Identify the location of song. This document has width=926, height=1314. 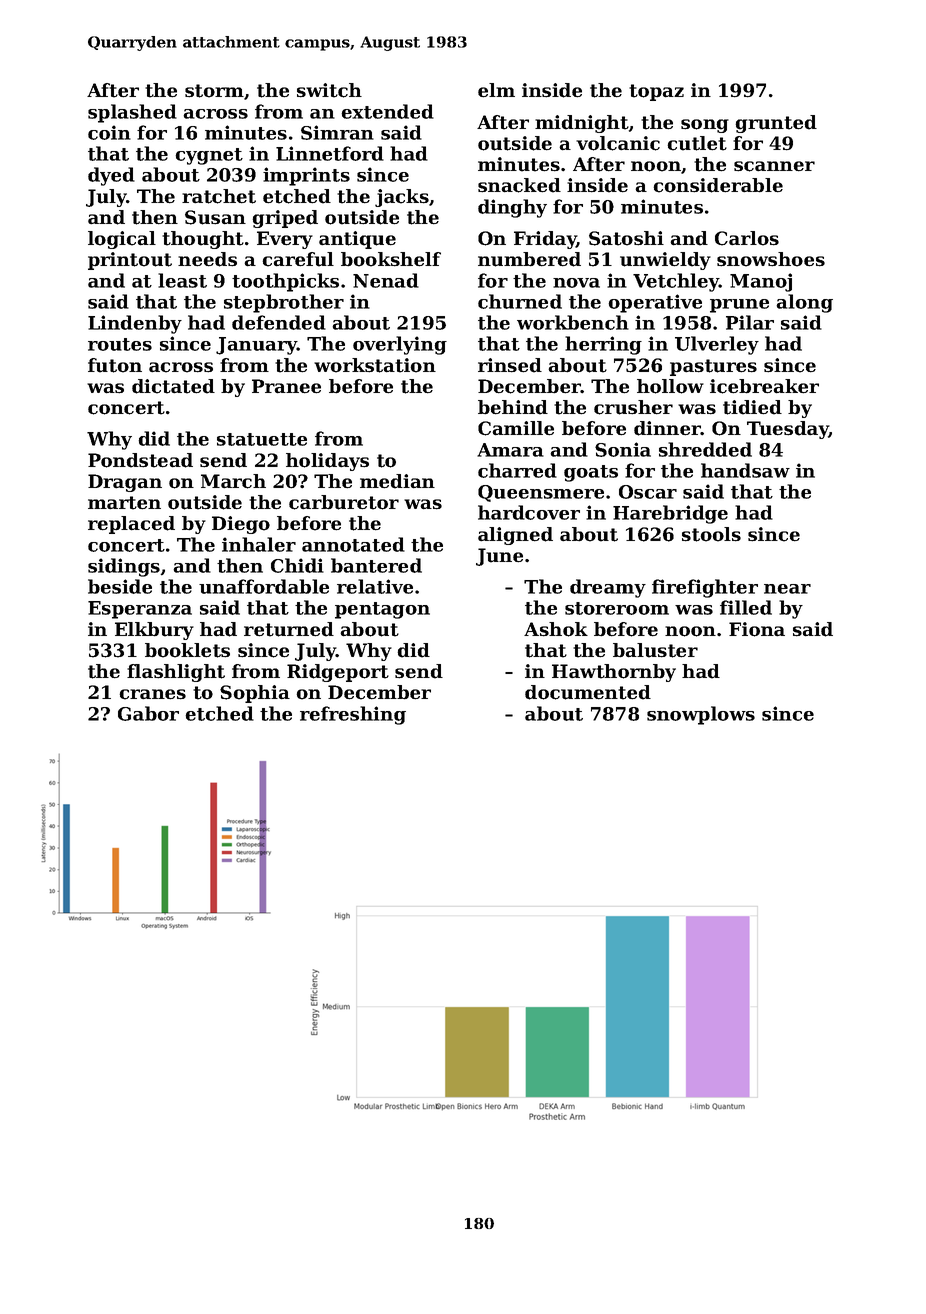
(705, 126).
